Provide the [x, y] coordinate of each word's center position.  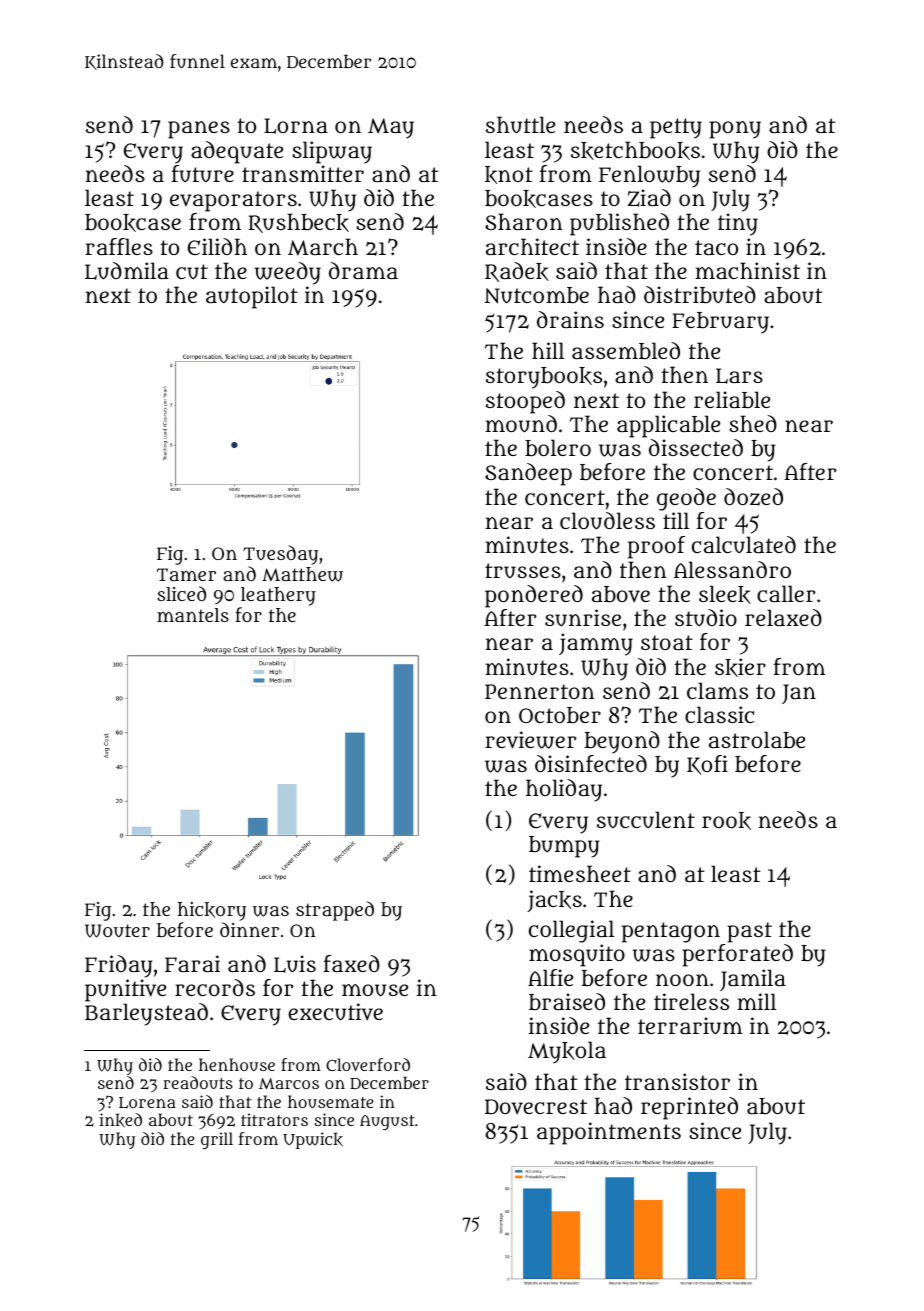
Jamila [753, 980]
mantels [193, 615]
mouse [375, 990]
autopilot [252, 297]
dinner [249, 929]
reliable [732, 399]
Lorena [147, 1103]
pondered [534, 596]
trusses [523, 570]
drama [363, 270]
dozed [753, 497]
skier [740, 667]
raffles [119, 246]
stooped [525, 402]
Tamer [186, 574]
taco [716, 247]
